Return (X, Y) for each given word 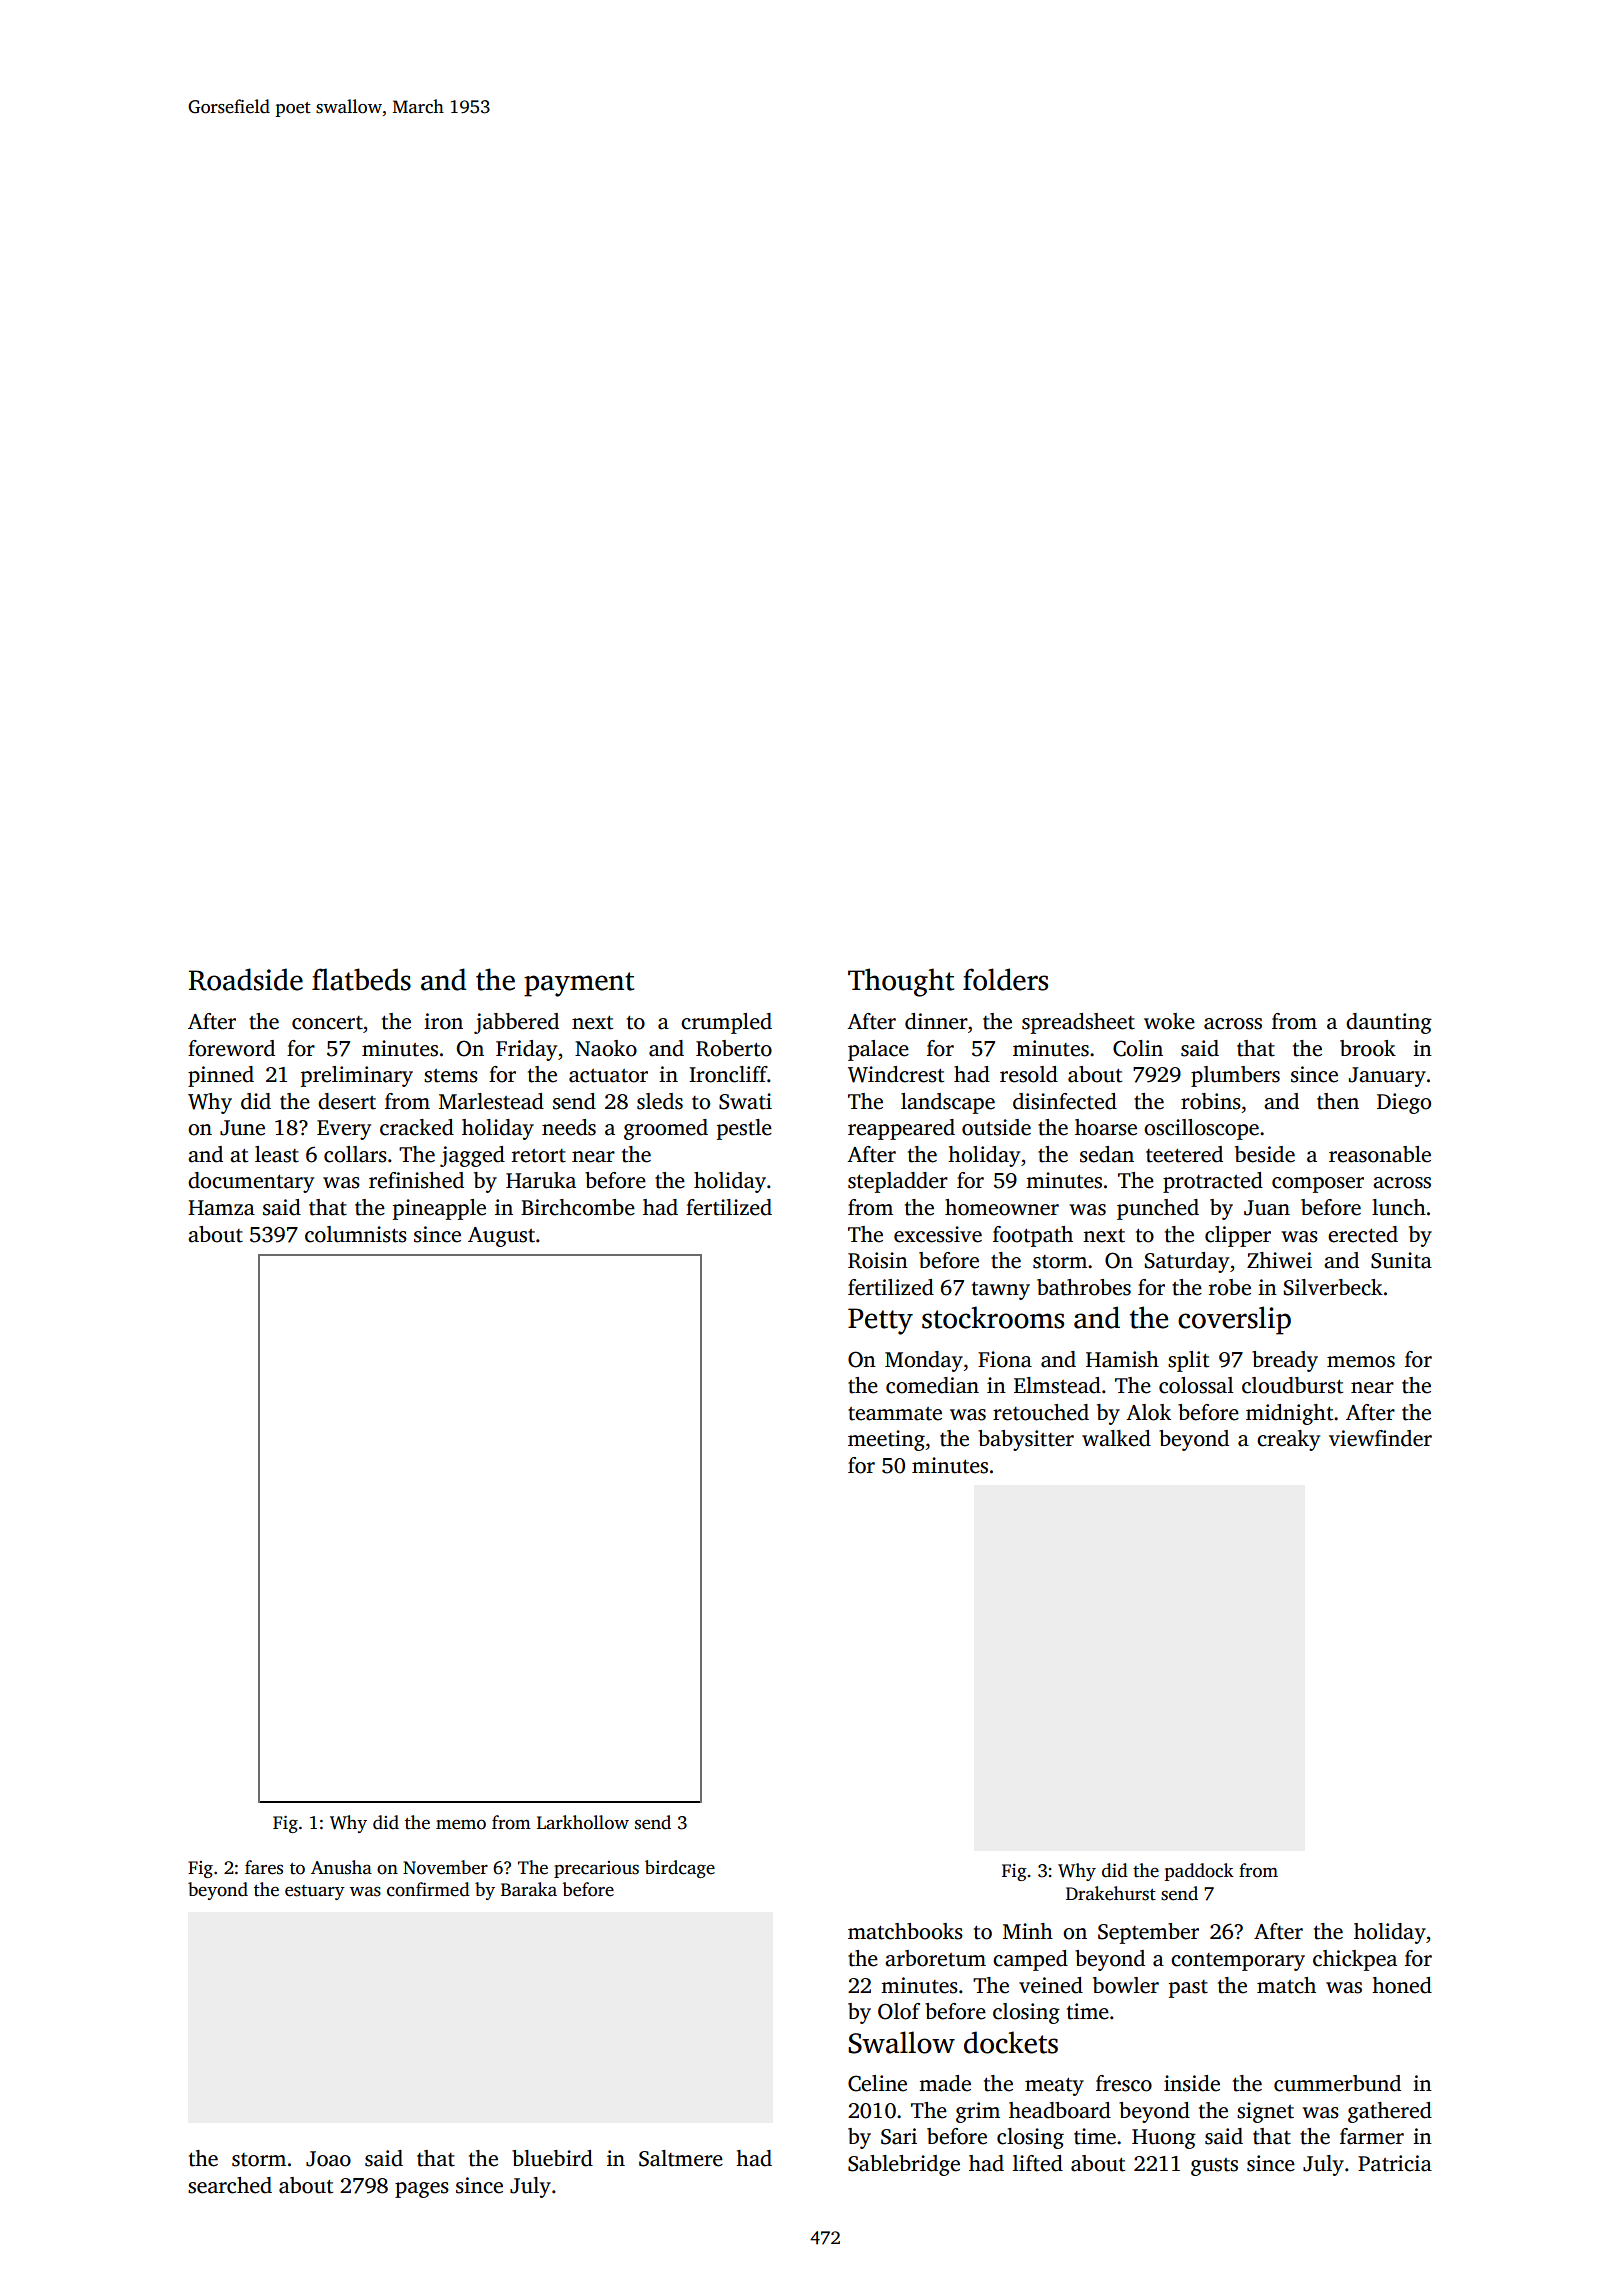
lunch (1399, 1207)
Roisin (878, 1260)
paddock (1199, 1872)
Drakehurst (1111, 1893)
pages (422, 2190)
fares (264, 1867)
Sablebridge (904, 2165)
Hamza (221, 1208)
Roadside (246, 979)
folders (1005, 979)
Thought (901, 982)
